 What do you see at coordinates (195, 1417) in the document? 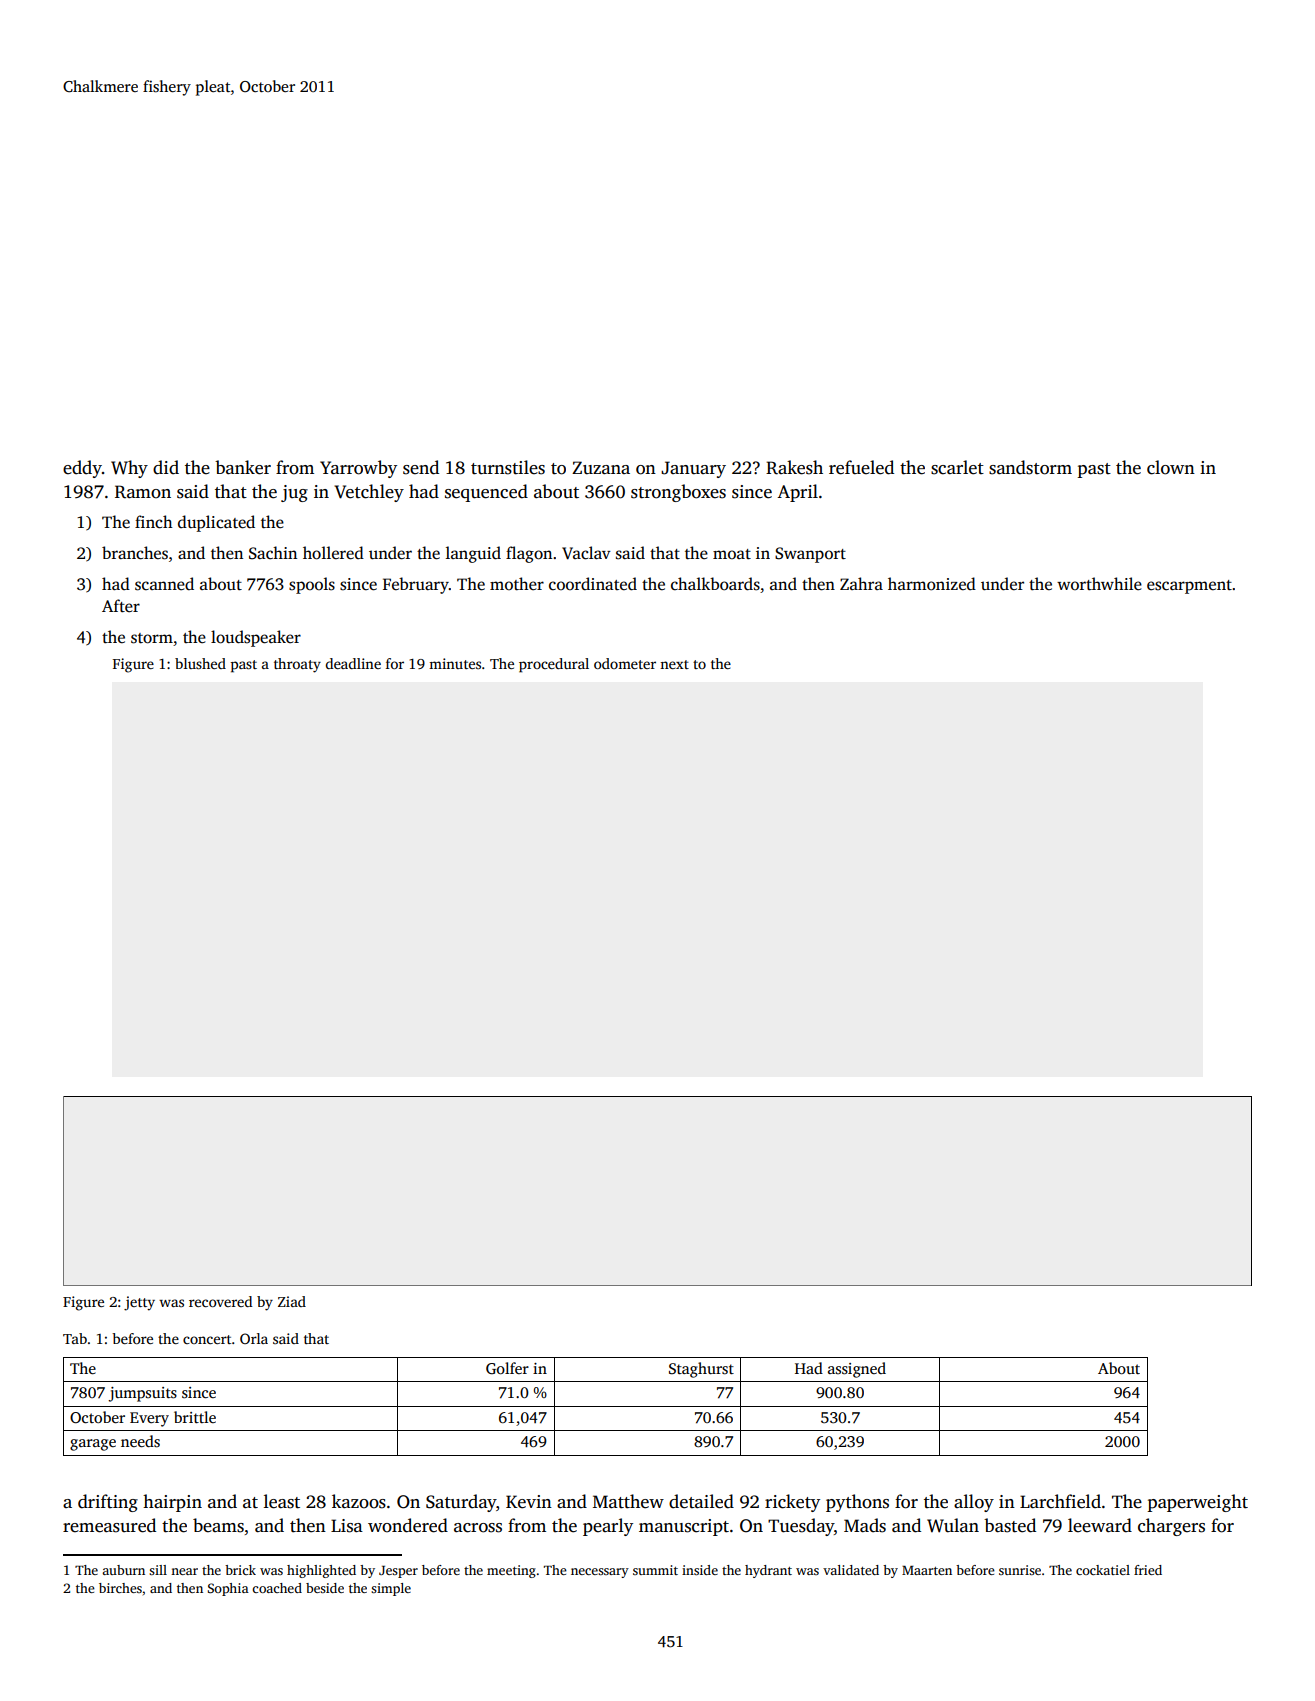
I see `brittle` at bounding box center [195, 1417].
